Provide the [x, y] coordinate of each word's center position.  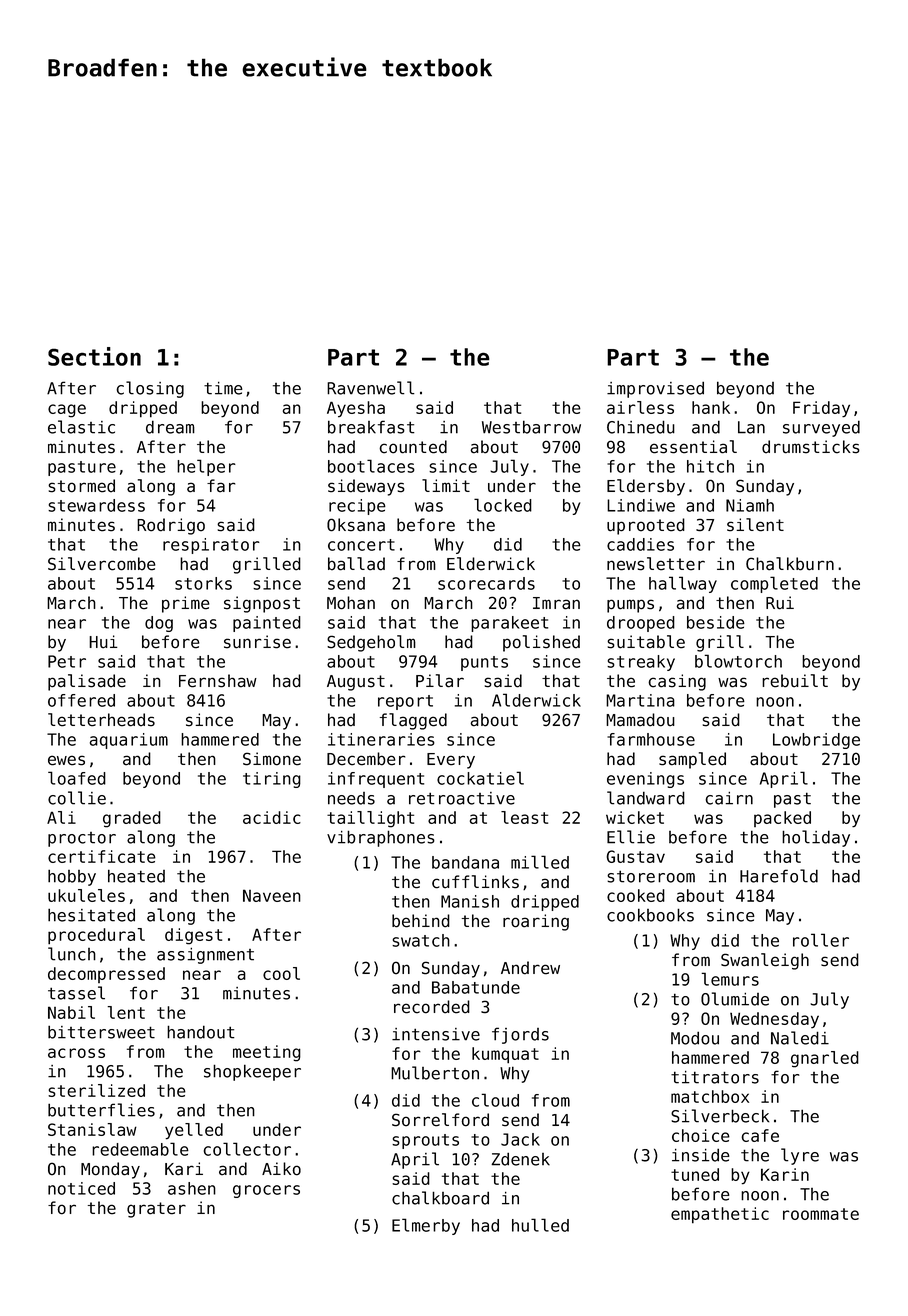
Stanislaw [92, 1129]
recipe [357, 507]
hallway [683, 584]
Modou [695, 1038]
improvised [655, 389]
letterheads [101, 720]
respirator [211, 546]
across [76, 1053]
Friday [821, 409]
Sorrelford [440, 1120]
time [223, 388]
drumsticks [811, 447]
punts [484, 663]
